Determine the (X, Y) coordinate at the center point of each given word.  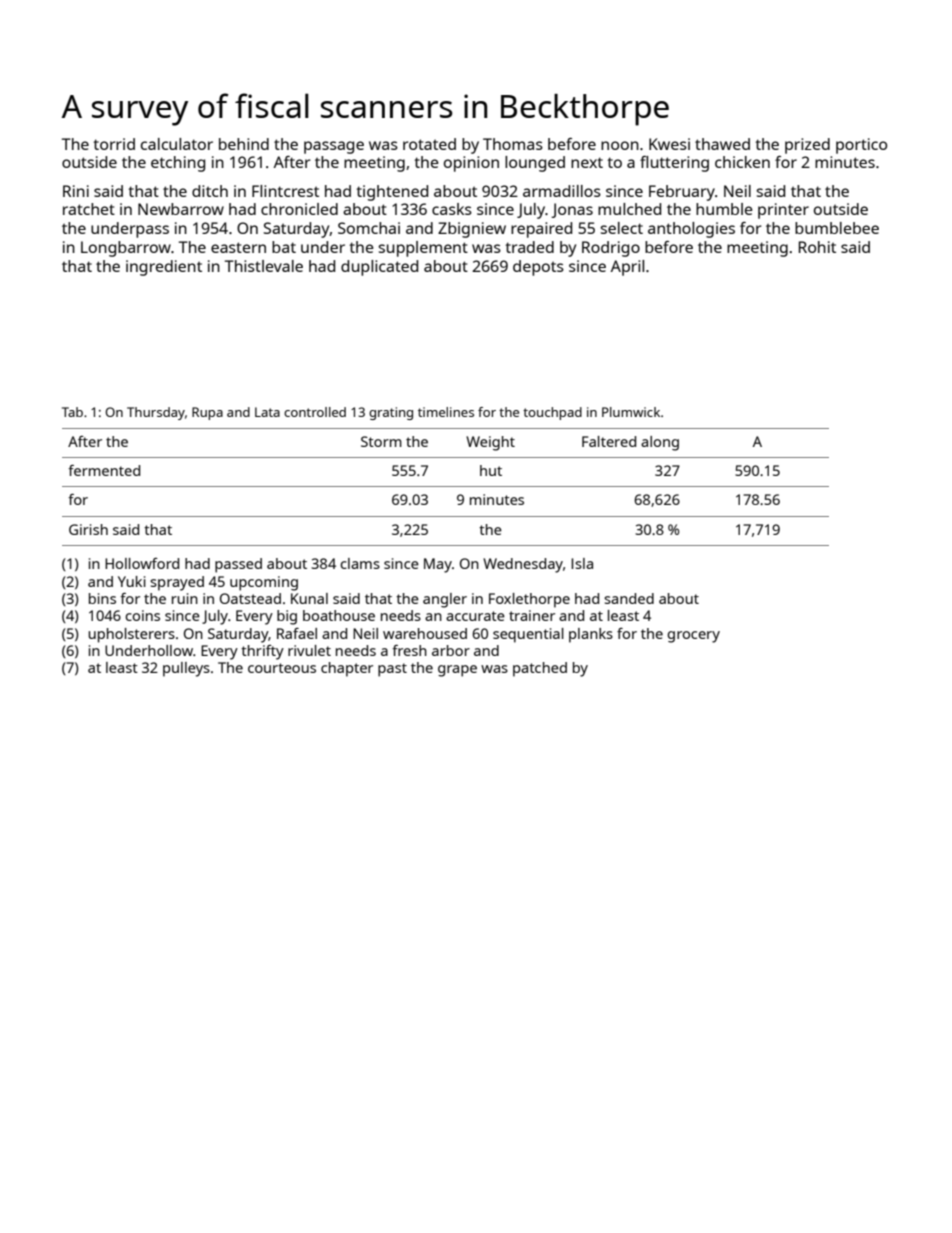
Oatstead (250, 598)
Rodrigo (611, 249)
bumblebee (837, 228)
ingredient (164, 268)
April (627, 268)
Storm (381, 441)
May (438, 565)
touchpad (552, 413)
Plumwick (631, 412)
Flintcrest (285, 191)
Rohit (817, 247)
